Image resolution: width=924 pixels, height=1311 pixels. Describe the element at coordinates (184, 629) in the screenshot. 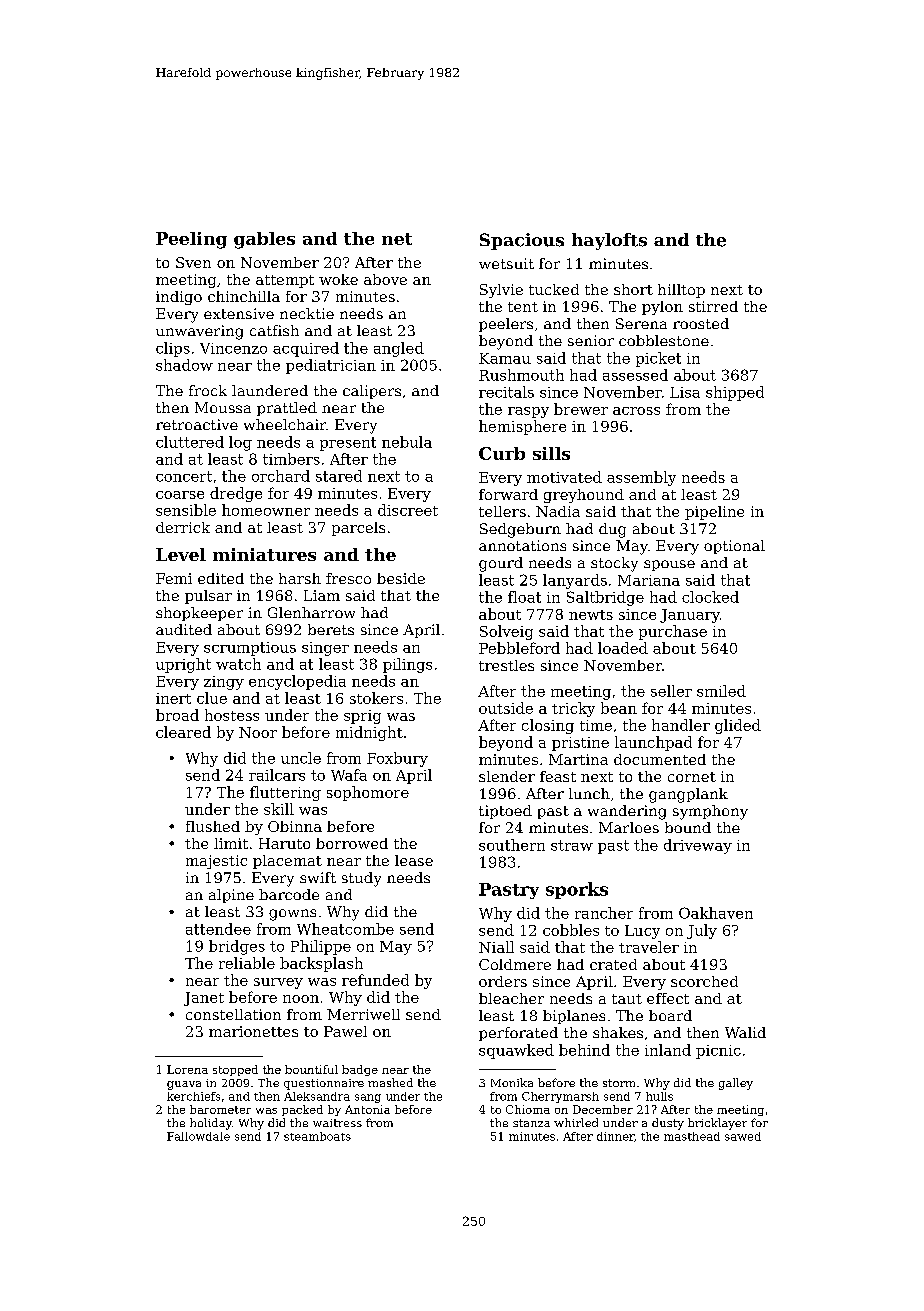

I see `audited` at that location.
